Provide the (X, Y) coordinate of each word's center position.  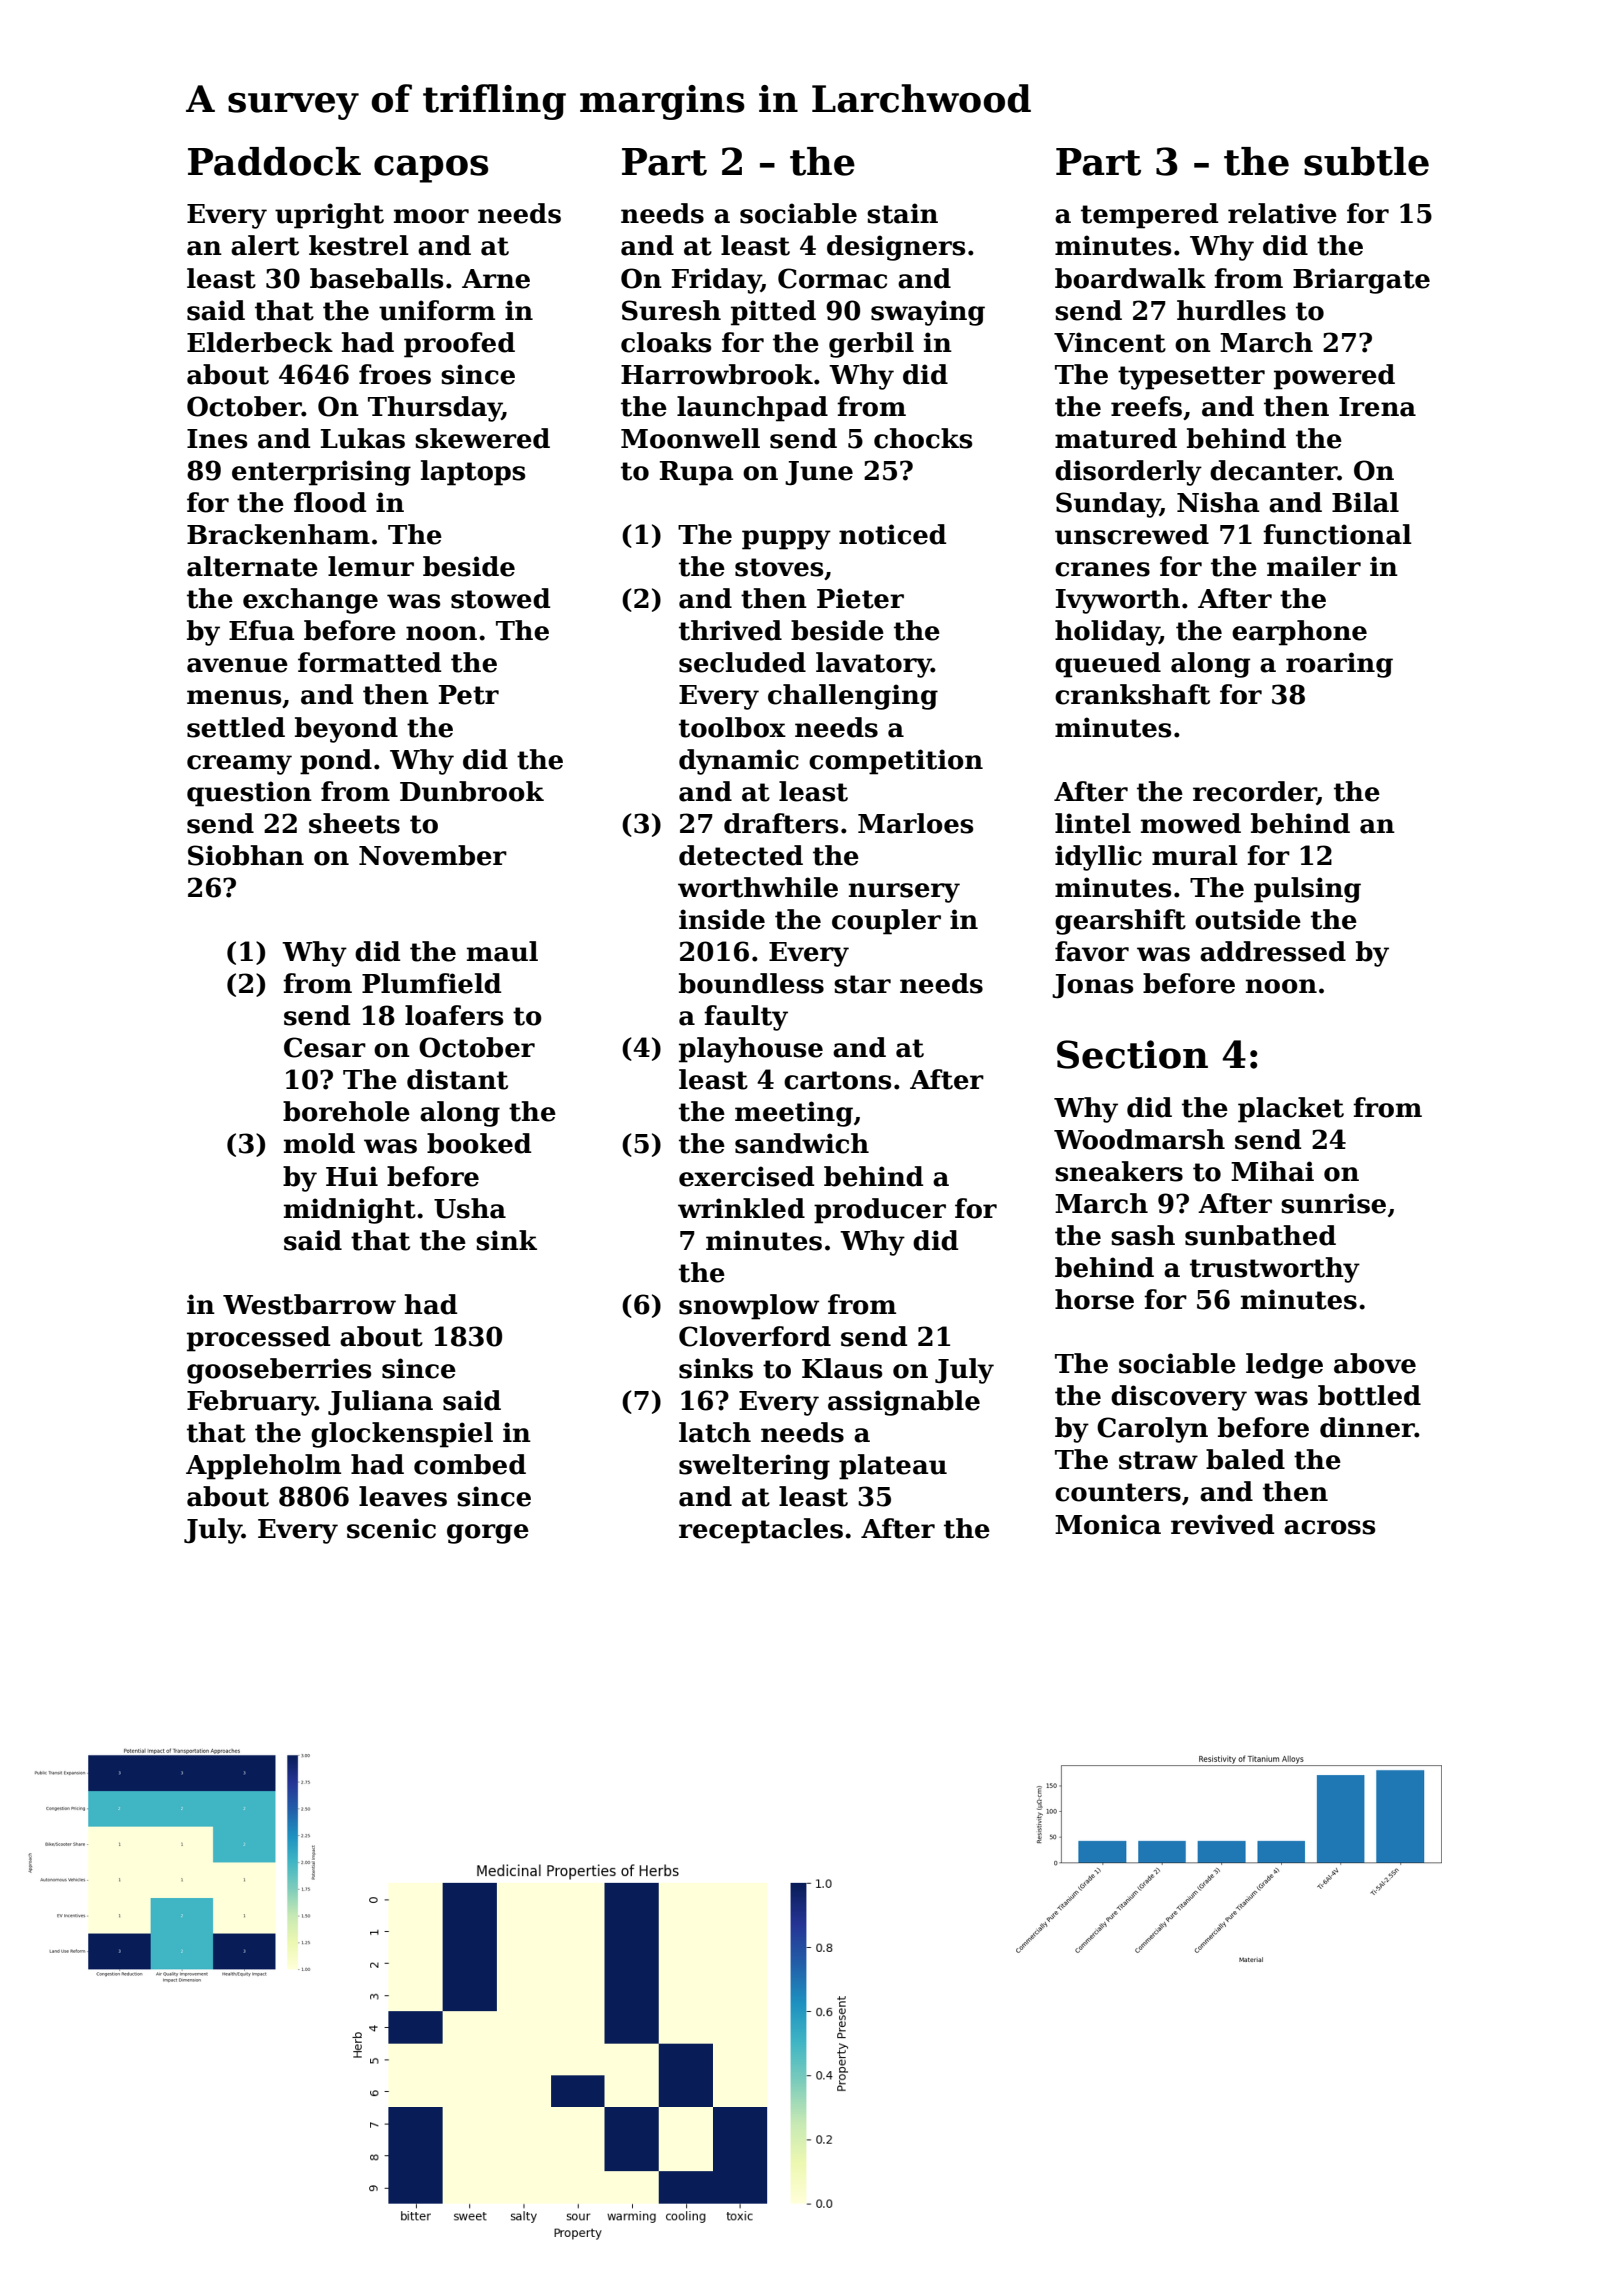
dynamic (739, 762)
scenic (391, 1528)
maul (502, 951)
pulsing (1307, 890)
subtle (1366, 161)
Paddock (274, 161)
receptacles (761, 1531)
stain (902, 213)
